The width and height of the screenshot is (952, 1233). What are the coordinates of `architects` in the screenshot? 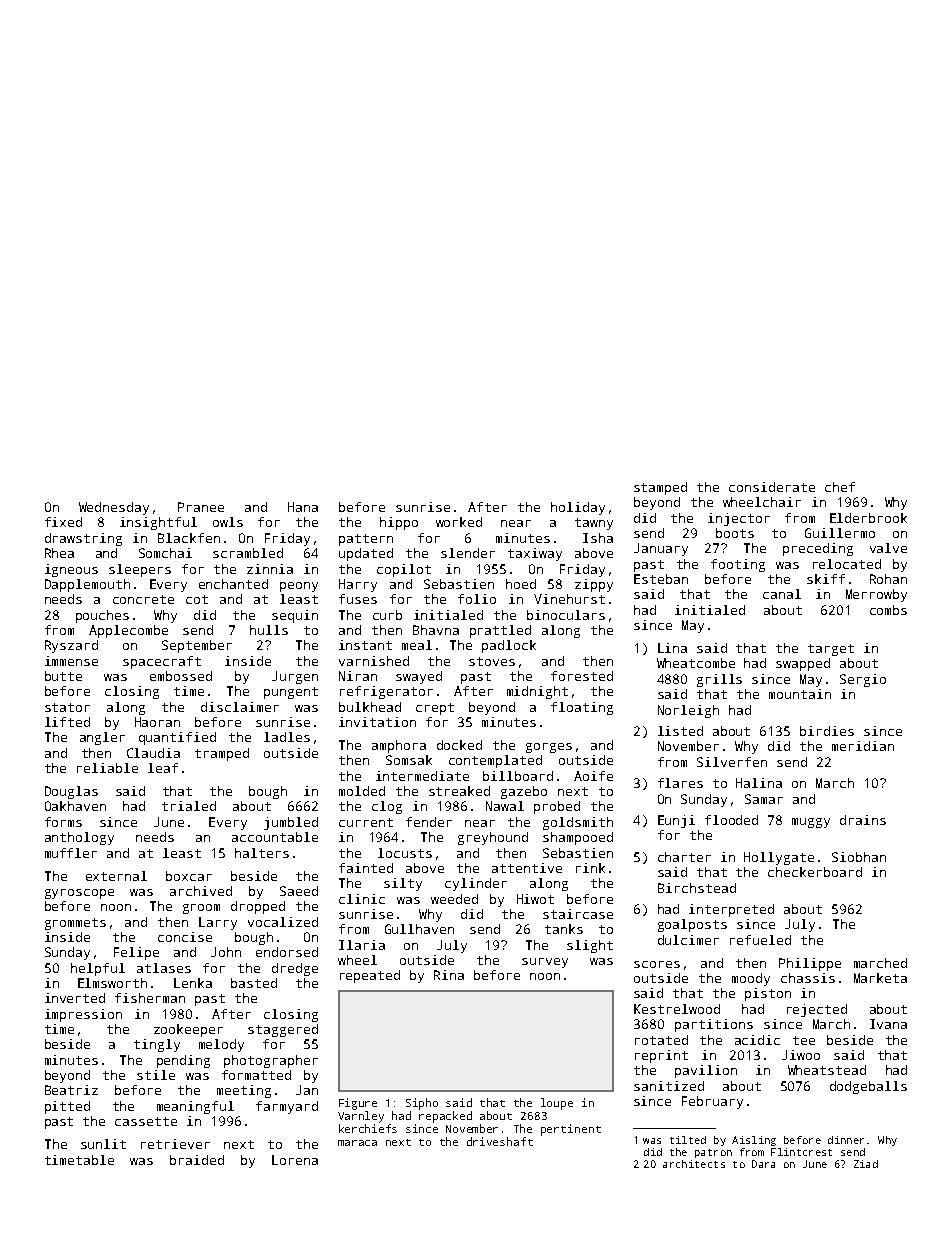 It's located at (694, 1164).
